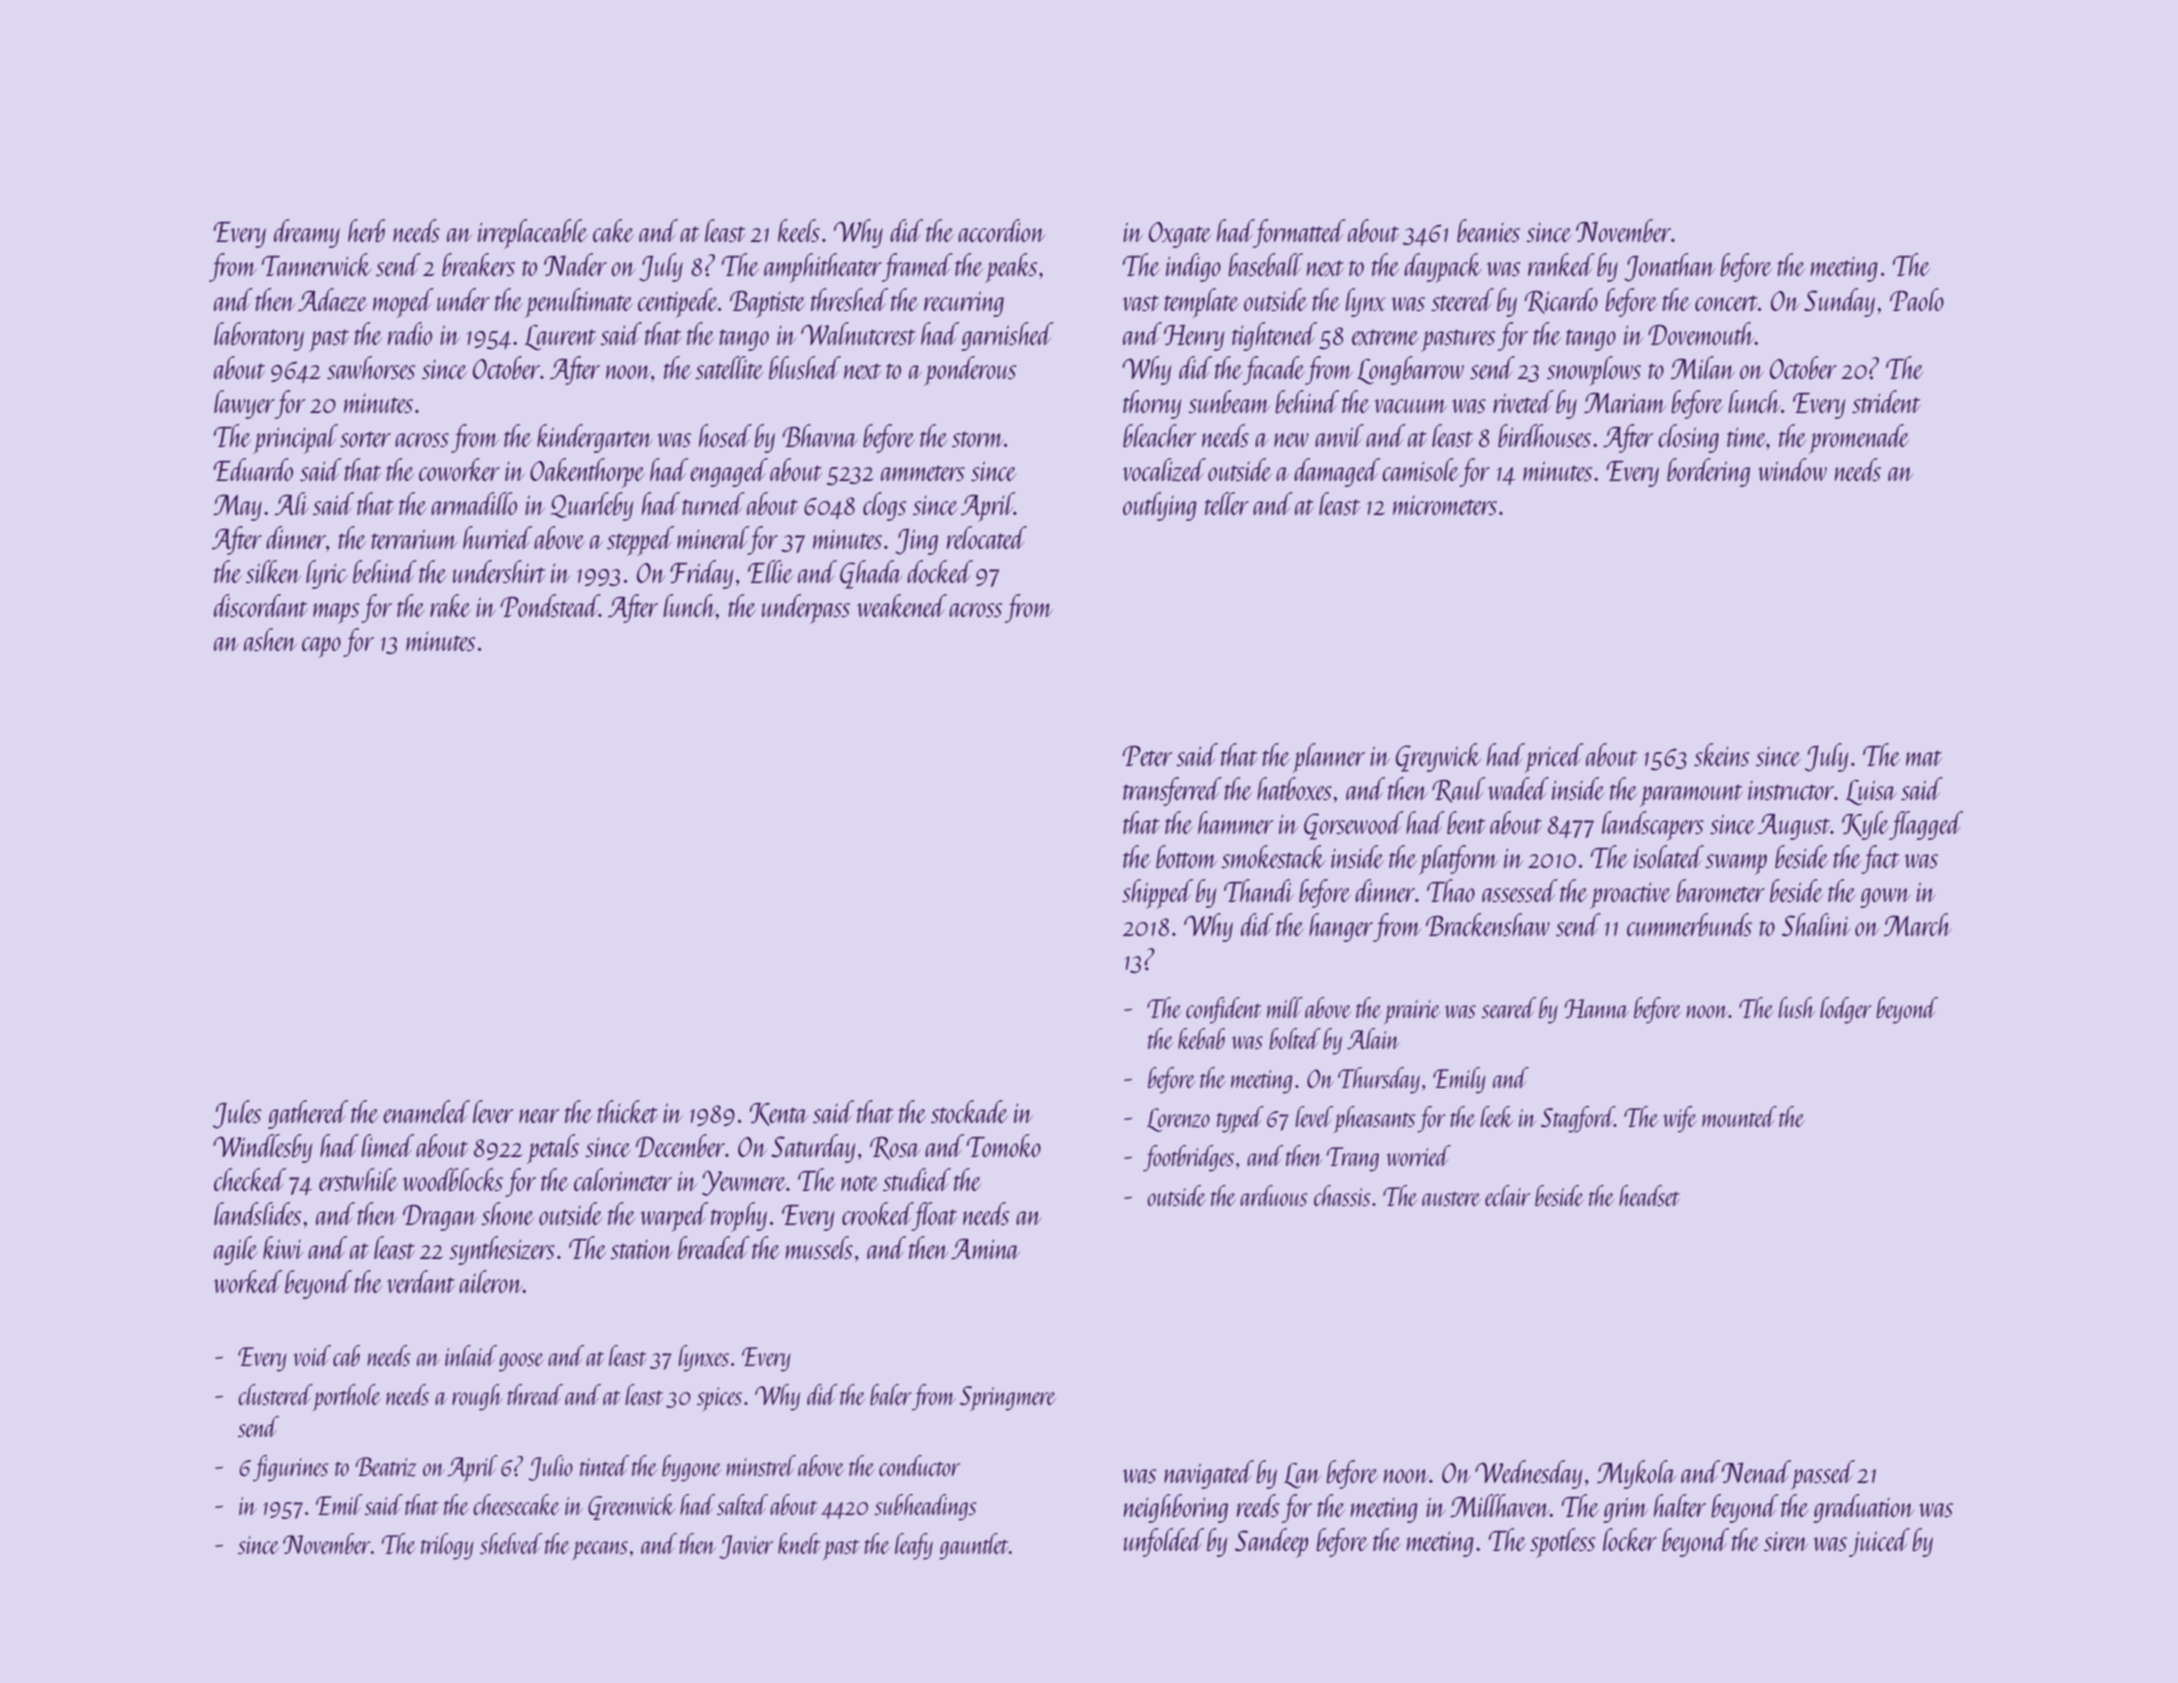 The width and height of the screenshot is (2178, 1683). Describe the element at coordinates (779, 1114) in the screenshot. I see `Kenta` at that location.
